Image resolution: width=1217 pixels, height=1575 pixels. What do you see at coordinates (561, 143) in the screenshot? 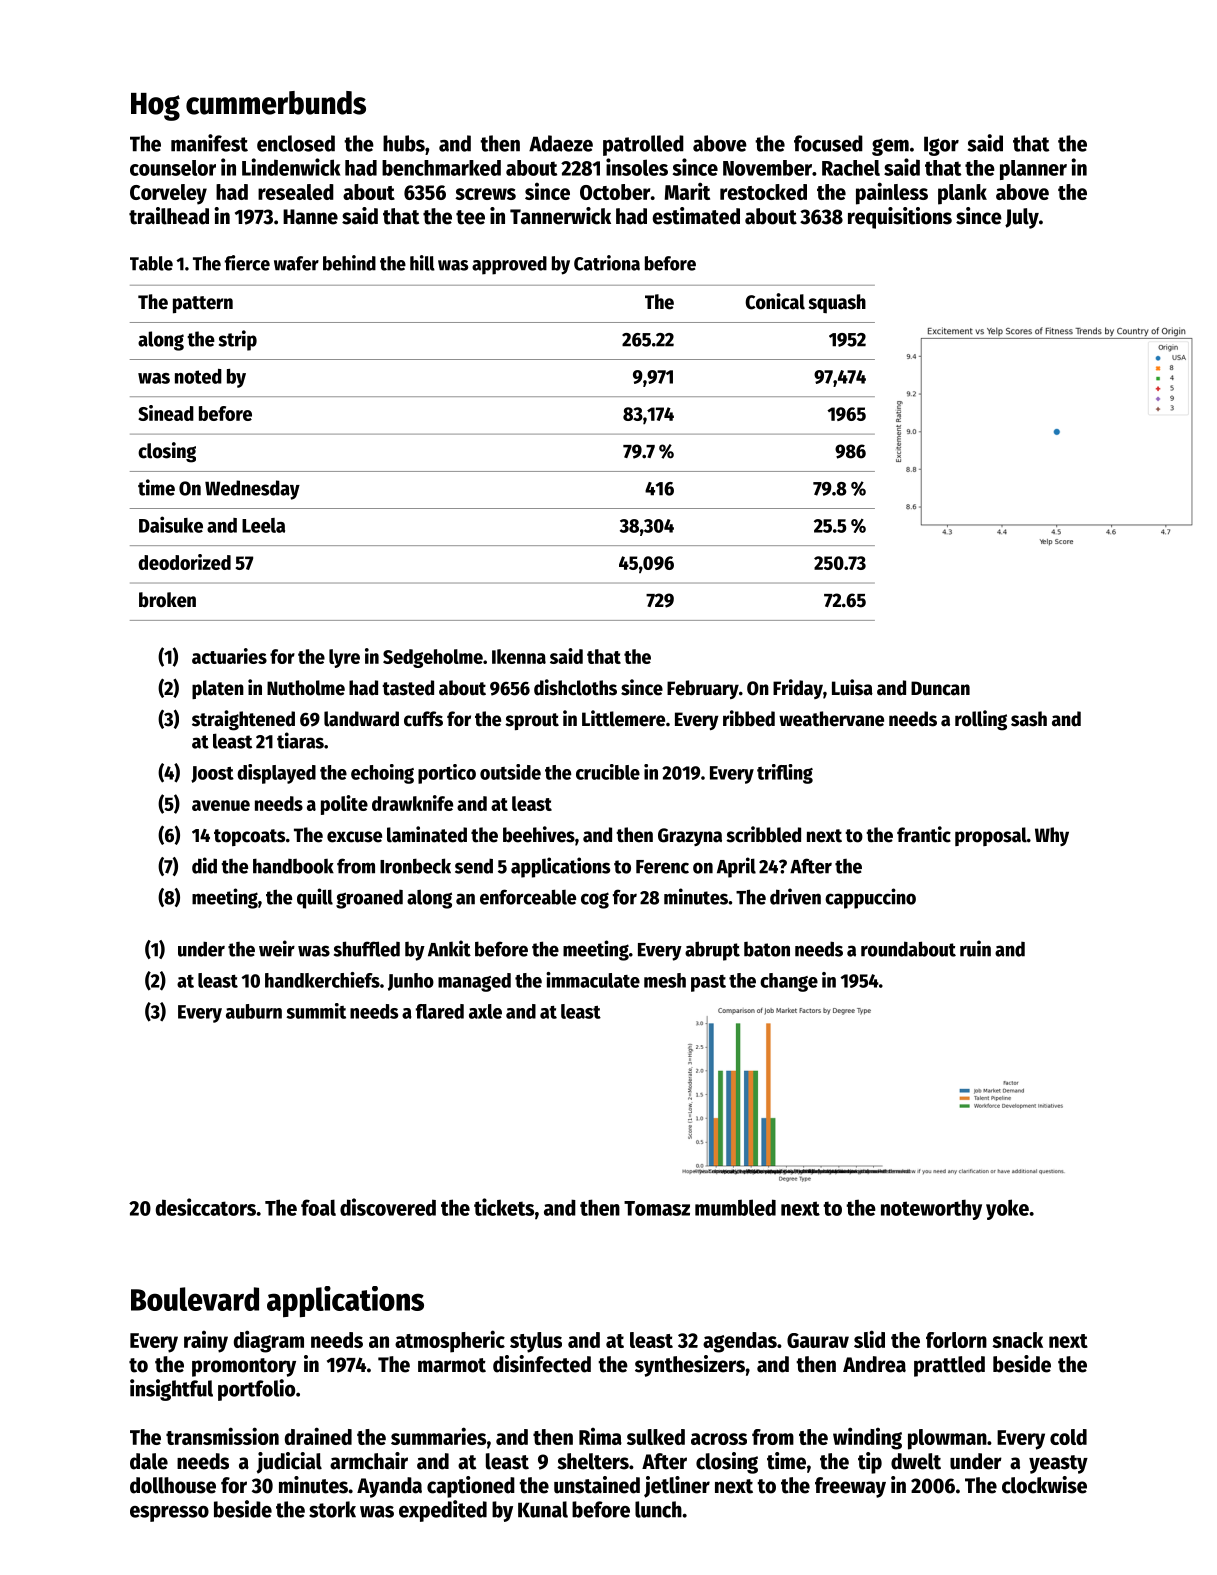
I see `Adaeze` at bounding box center [561, 143].
